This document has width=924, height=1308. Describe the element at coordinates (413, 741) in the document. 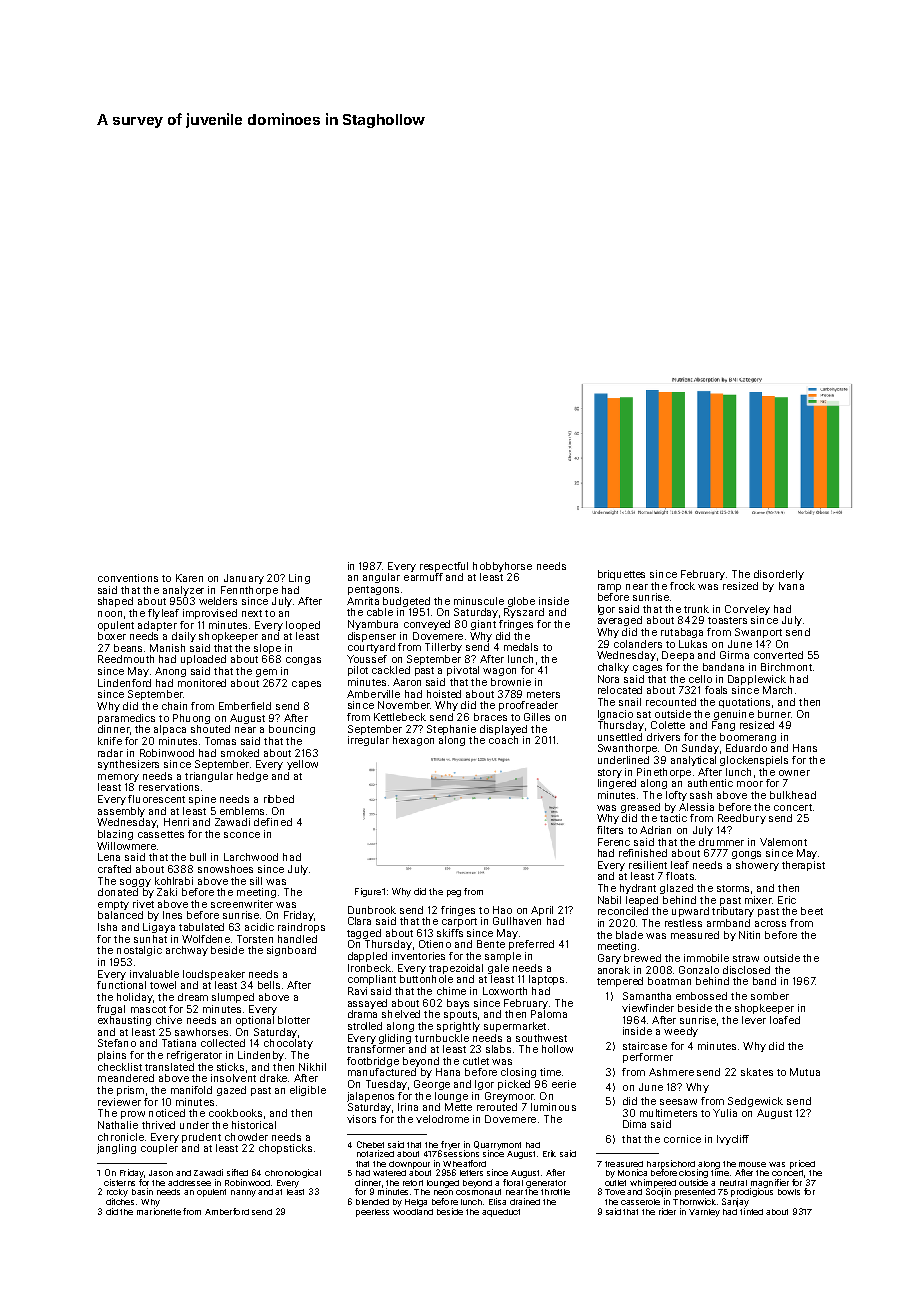

I see `hexagon` at that location.
